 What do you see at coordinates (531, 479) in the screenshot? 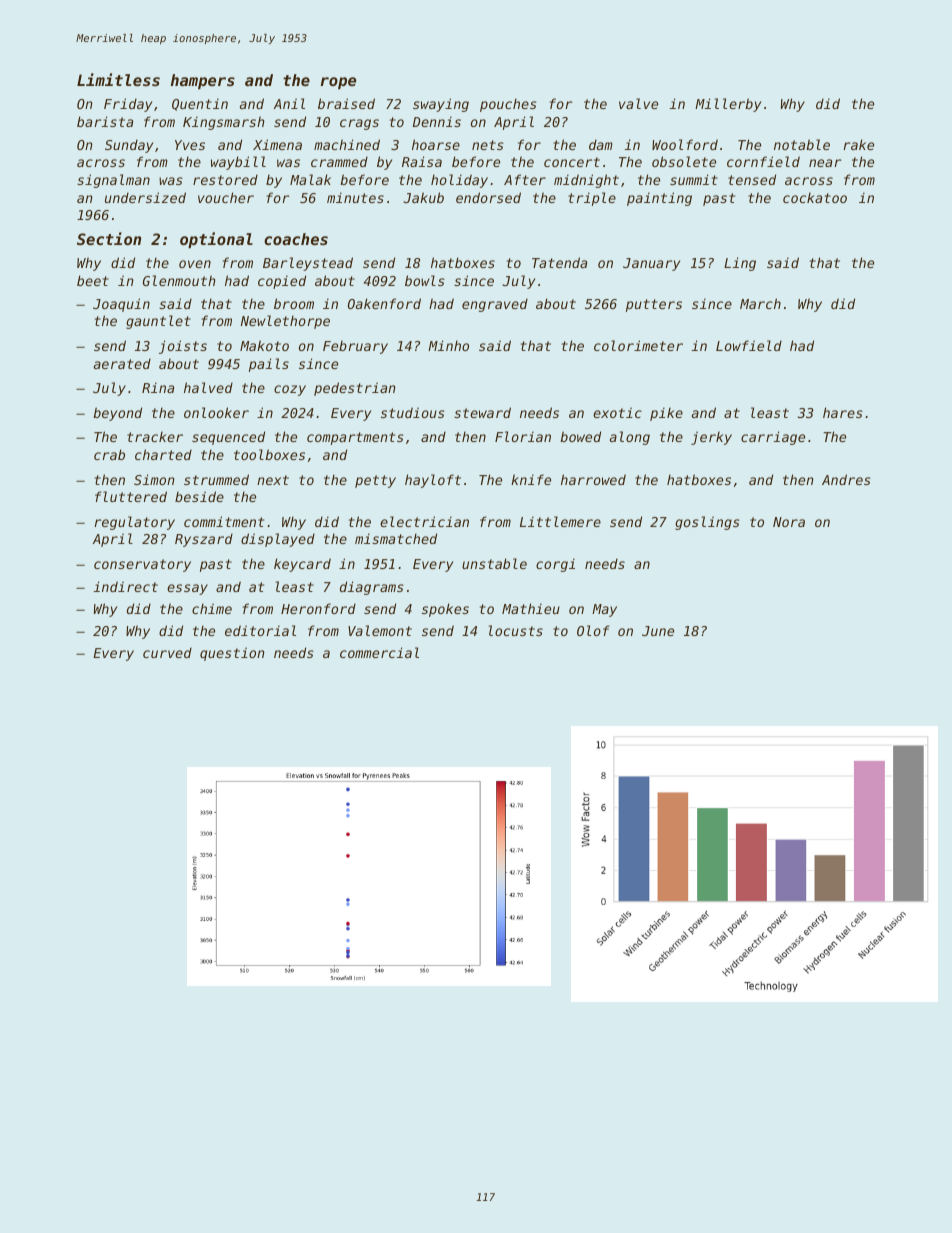
I see `knife` at bounding box center [531, 479].
